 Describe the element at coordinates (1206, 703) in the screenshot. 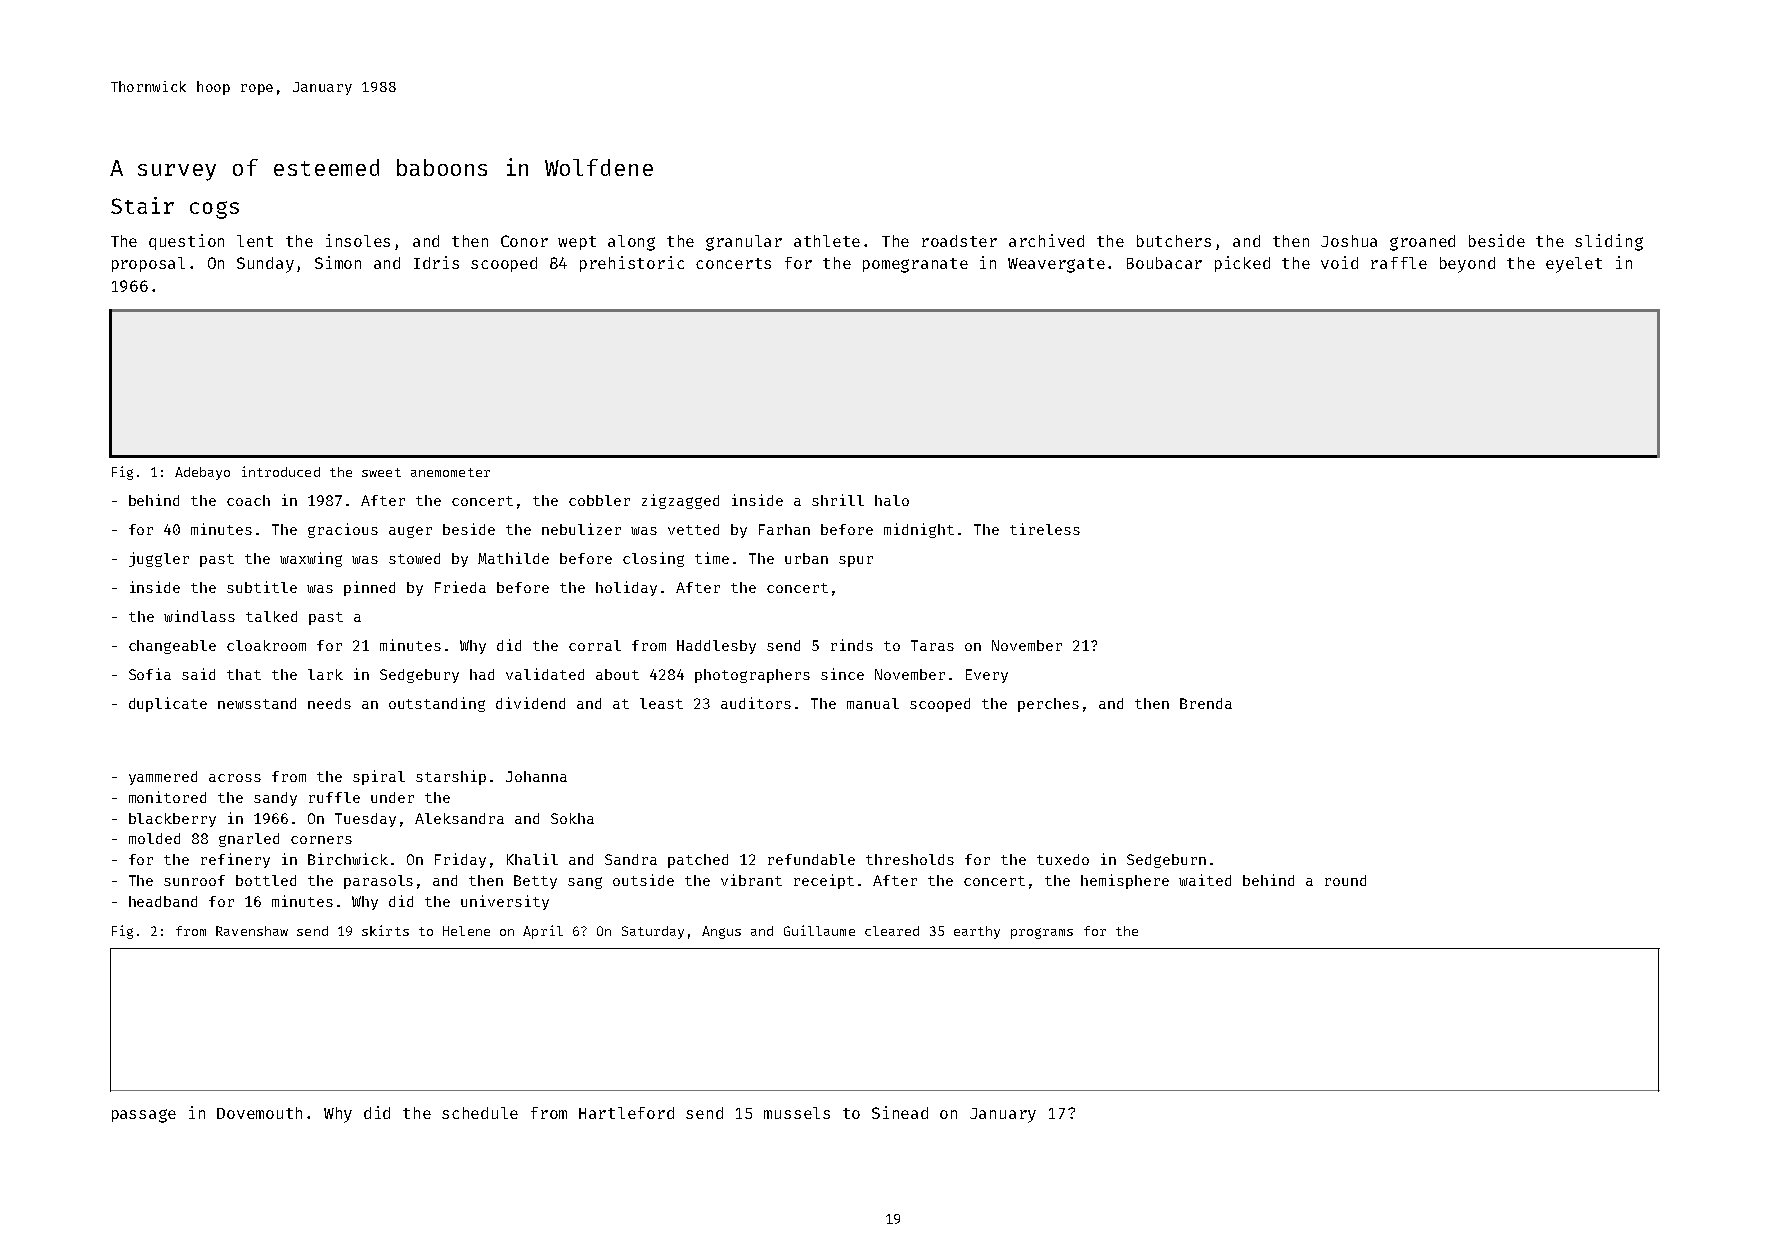

I see `Brenda` at that location.
